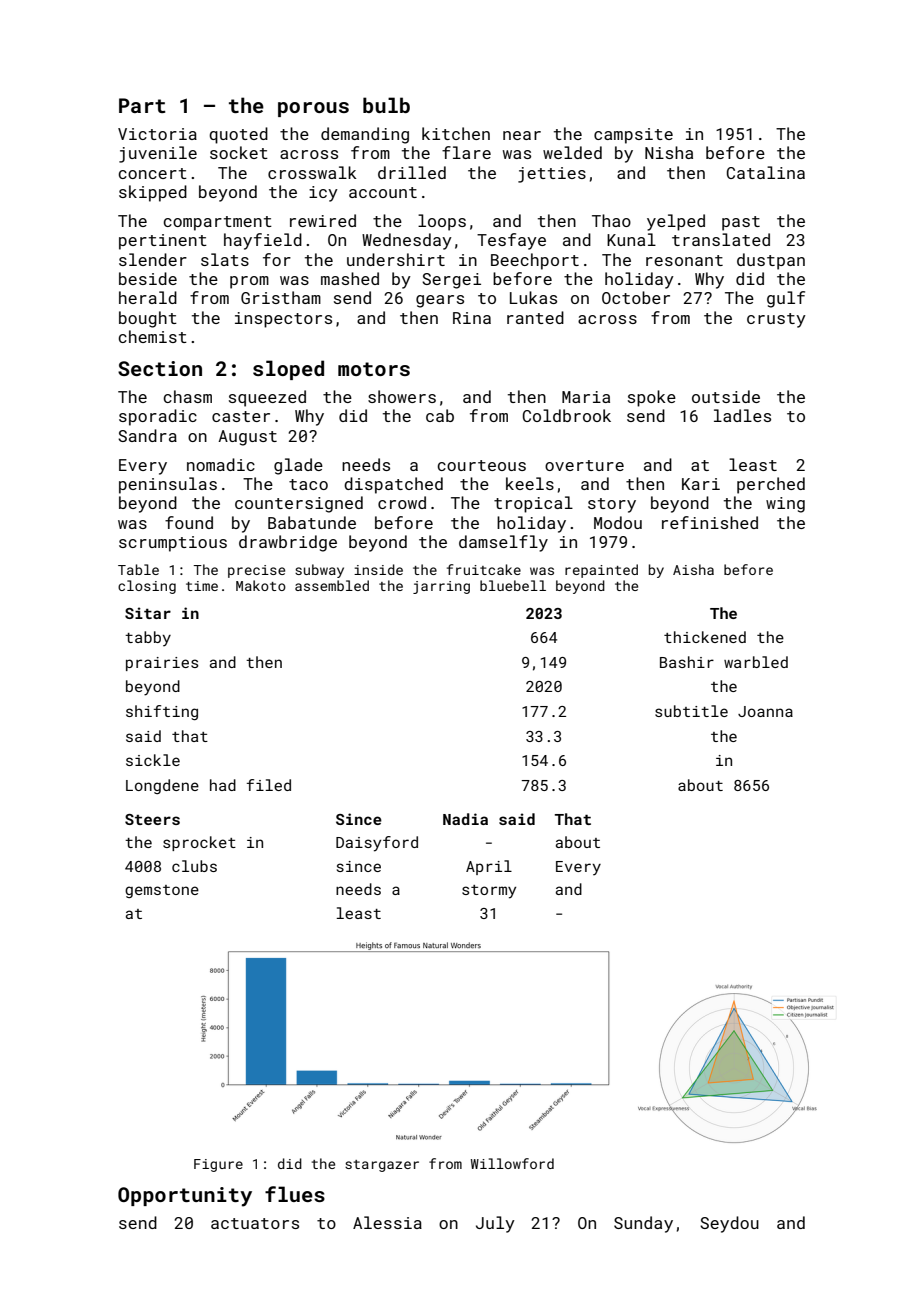  What do you see at coordinates (776, 320) in the screenshot?
I see `crusty` at bounding box center [776, 320].
